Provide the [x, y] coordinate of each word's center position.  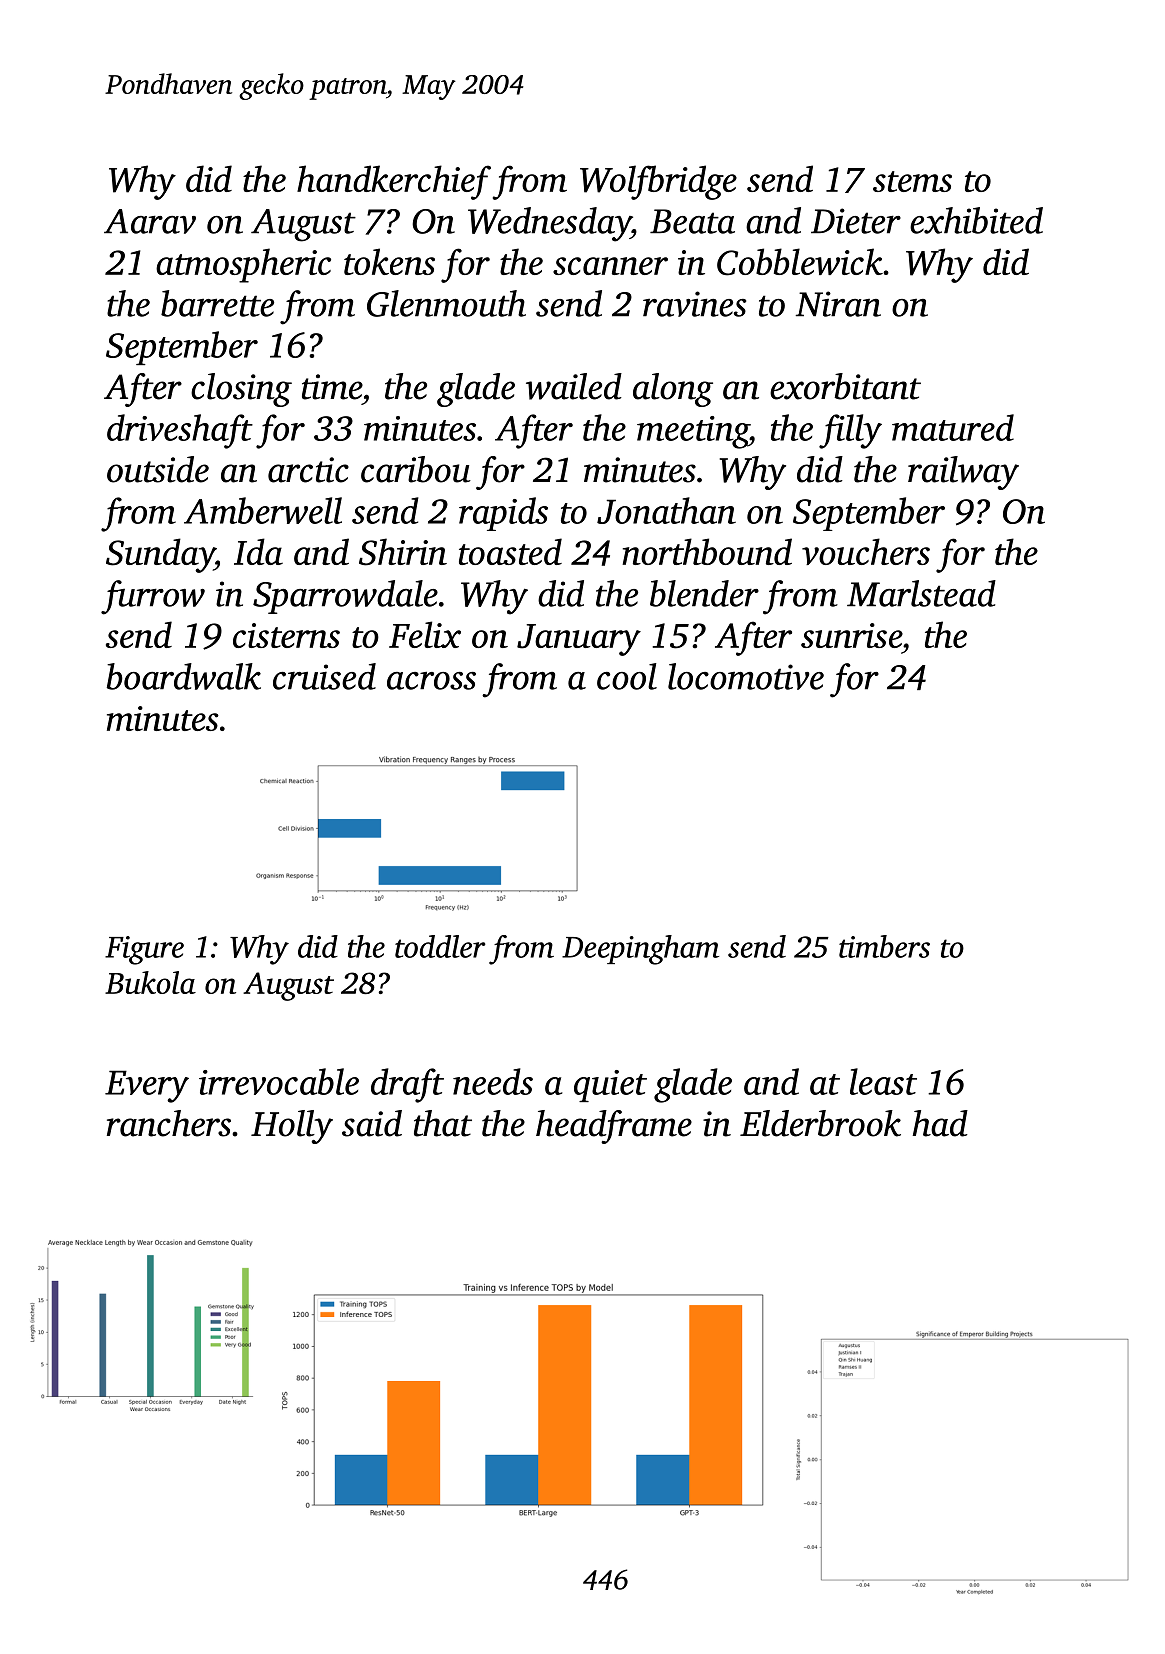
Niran [838, 304]
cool [627, 676]
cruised [324, 676]
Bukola [150, 982]
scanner [610, 266]
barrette [217, 303]
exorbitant [845, 386]
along [673, 390]
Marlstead [921, 593]
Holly [292, 1127]
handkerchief [394, 182]
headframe [614, 1127]
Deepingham [640, 950]
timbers [884, 946]
